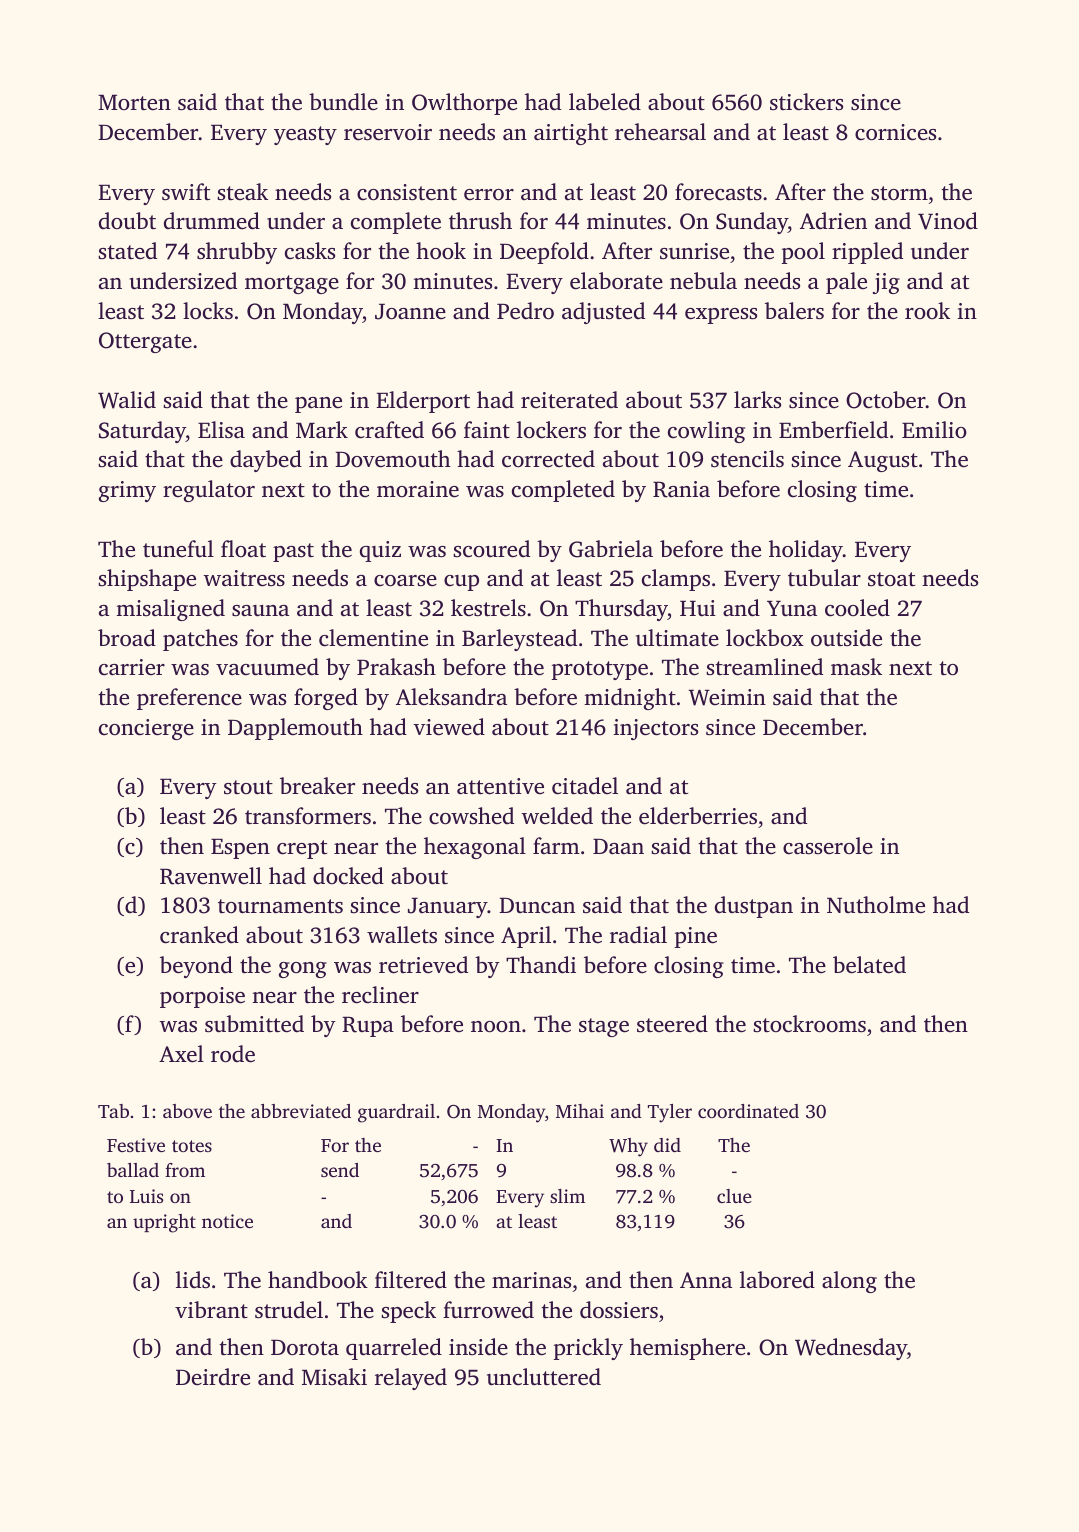 The width and height of the screenshot is (1079, 1532). I want to click on crafted, so click(389, 430).
